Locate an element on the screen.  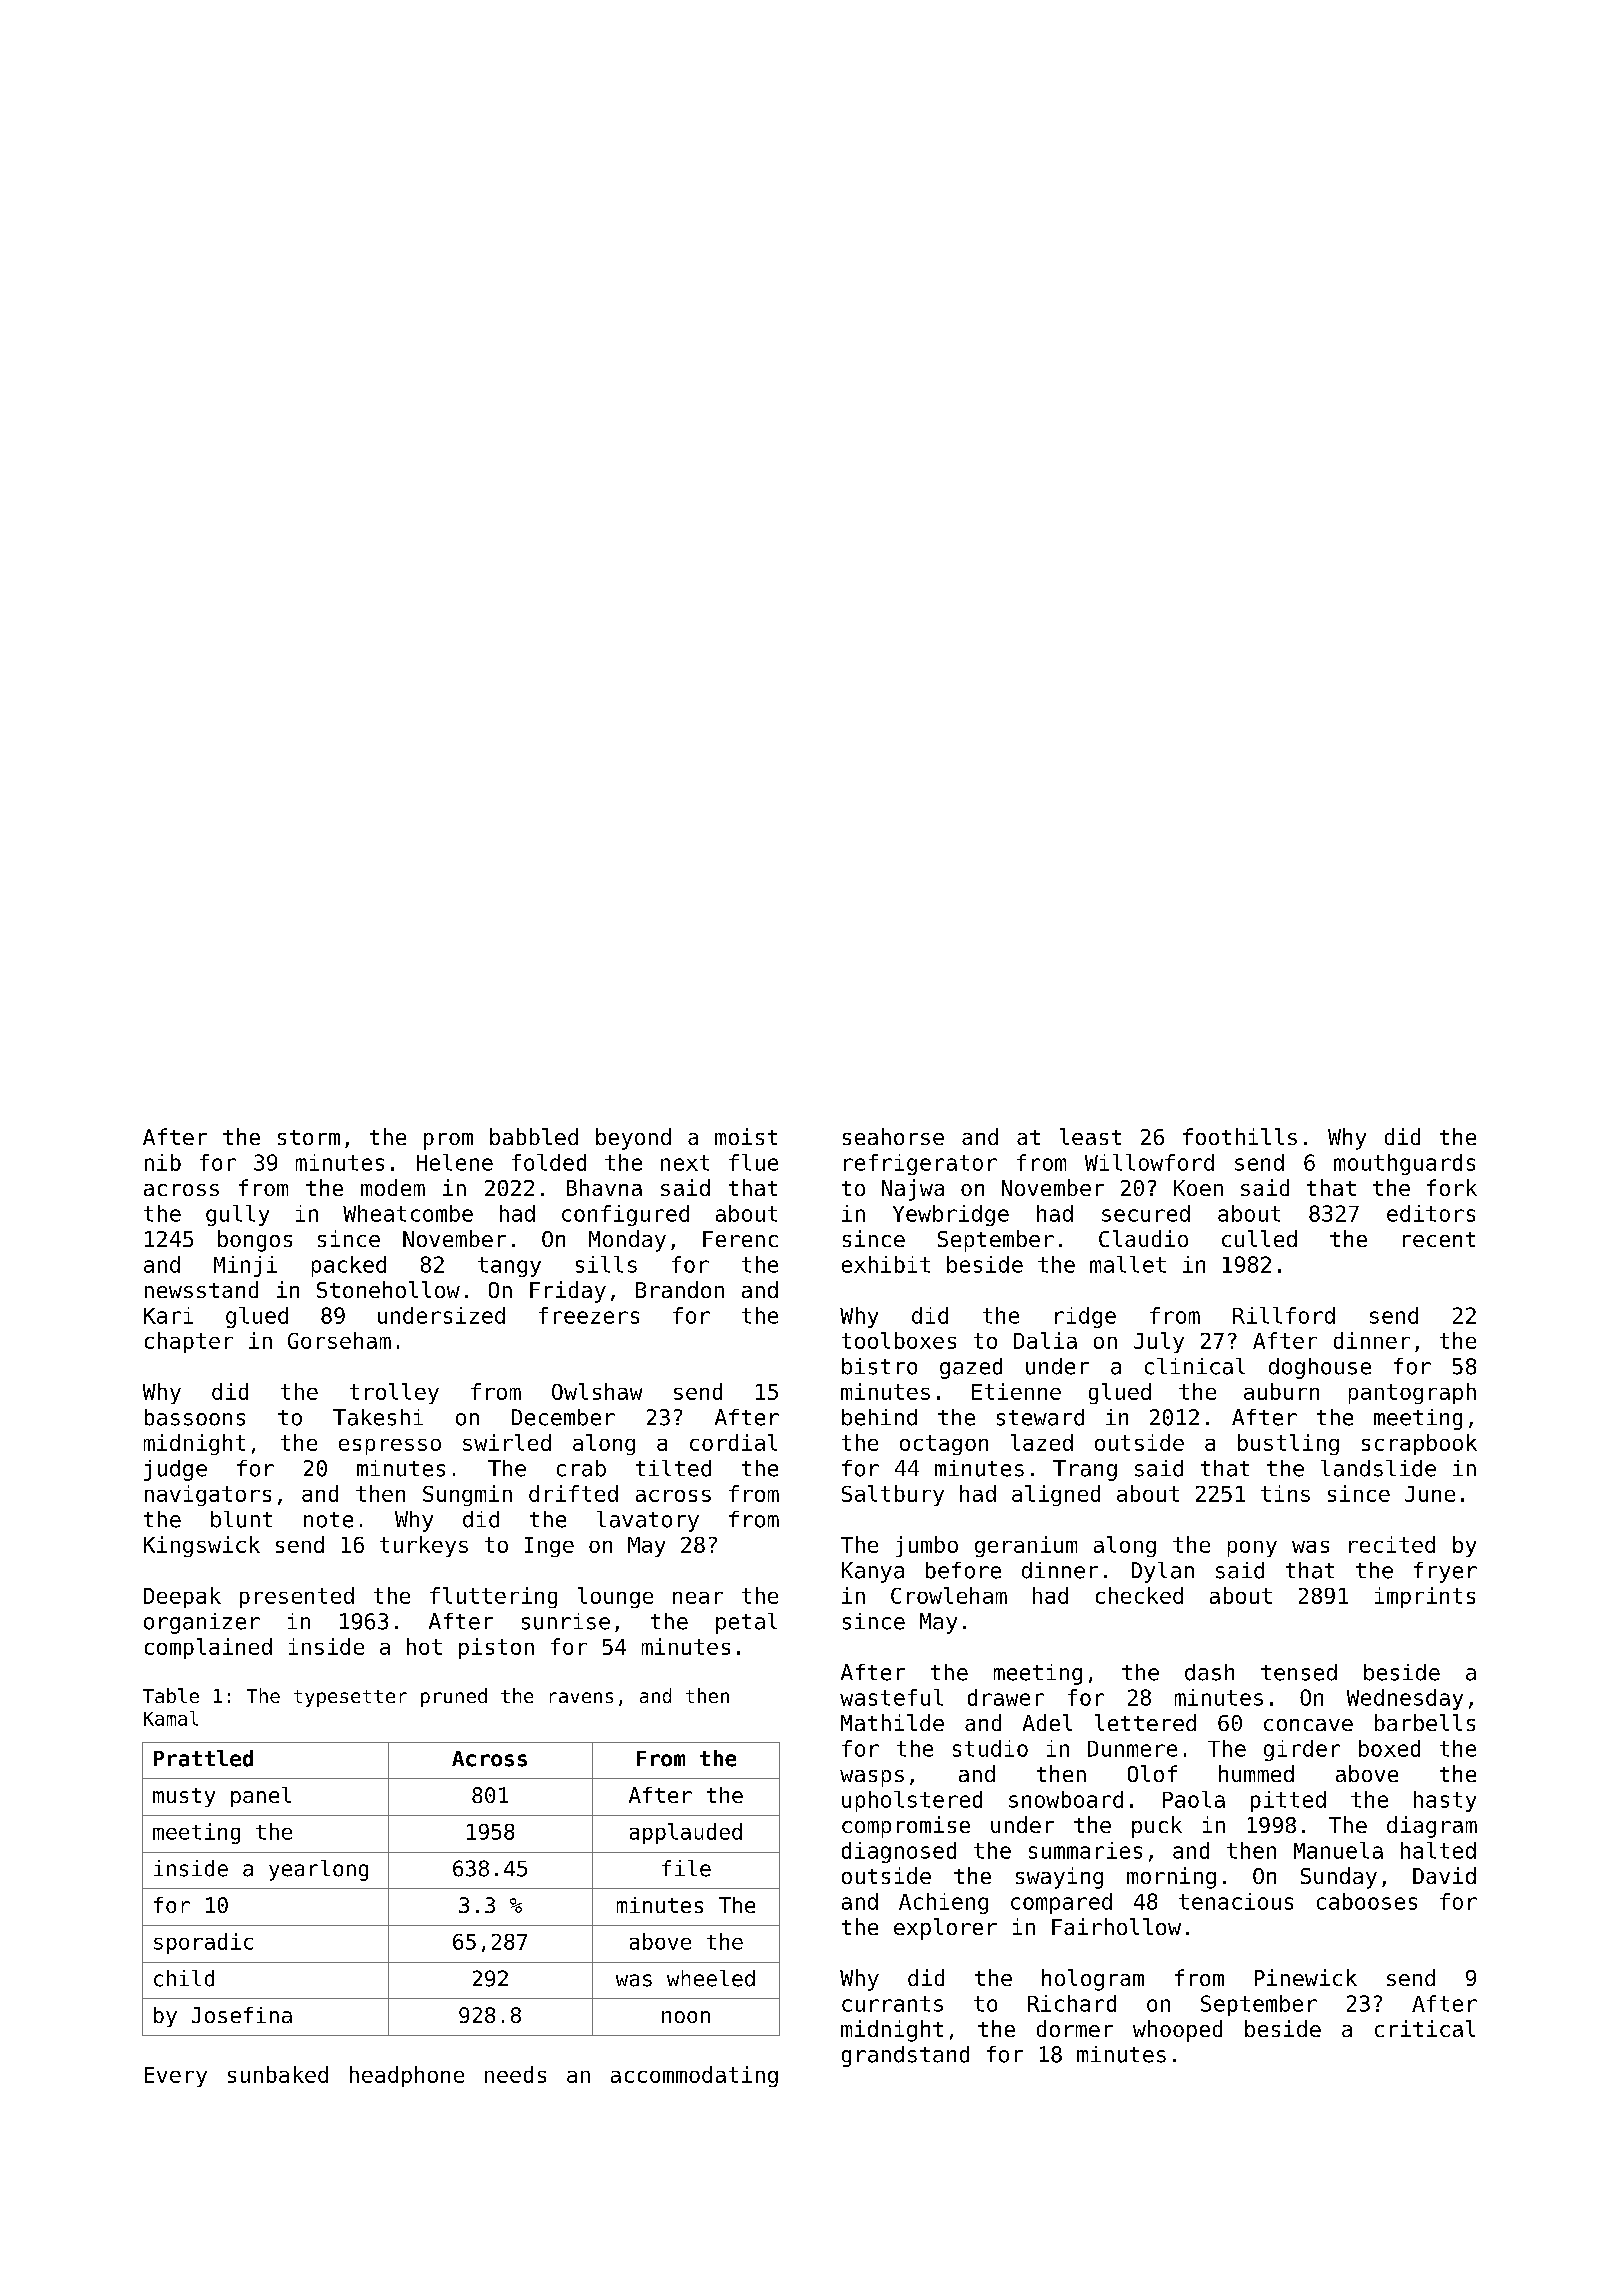
seahorse is located at coordinates (893, 1136).
